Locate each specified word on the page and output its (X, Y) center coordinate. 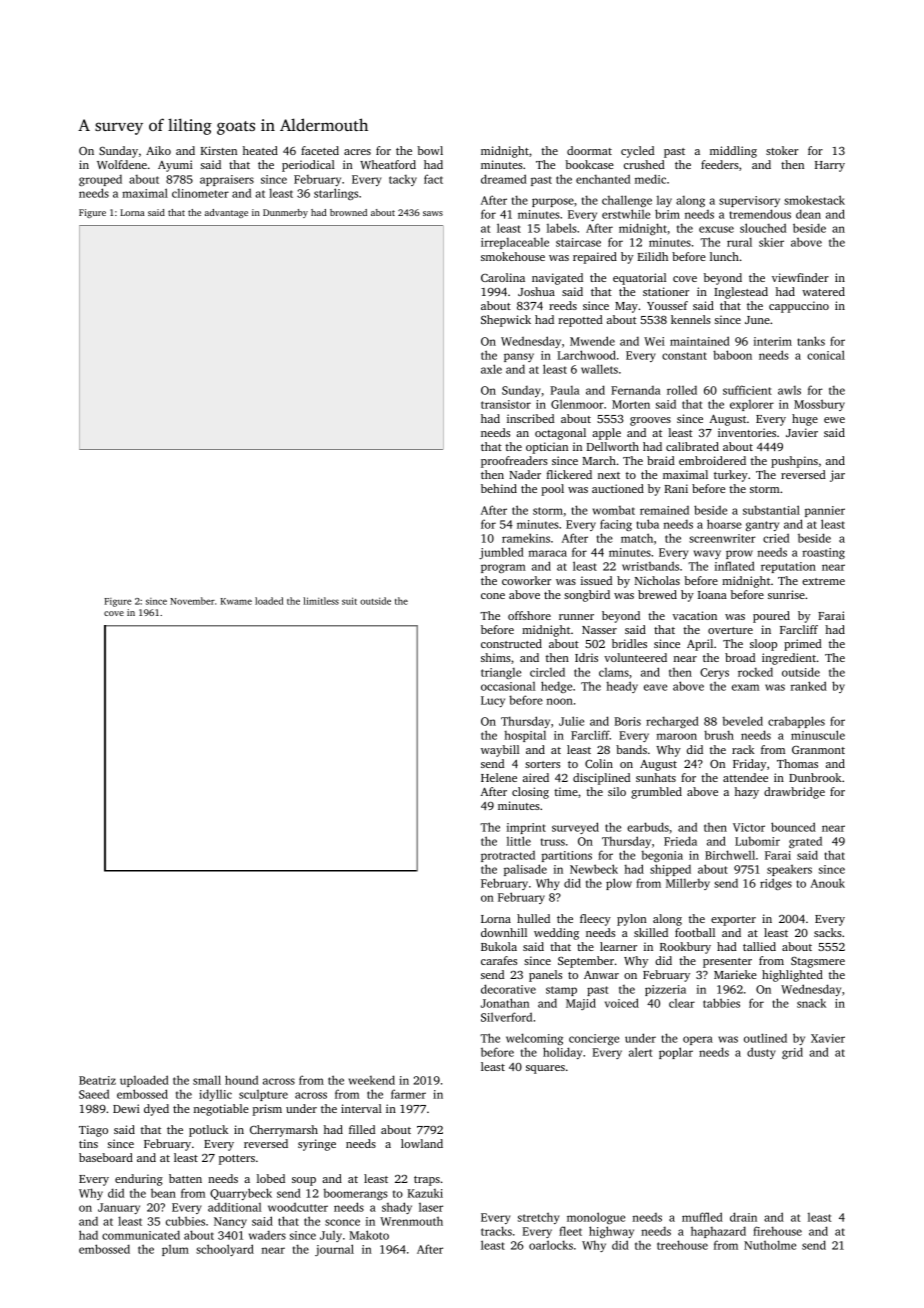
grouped (100, 180)
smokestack (814, 200)
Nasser (599, 630)
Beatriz (97, 1080)
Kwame (236, 601)
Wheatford (388, 164)
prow (739, 554)
